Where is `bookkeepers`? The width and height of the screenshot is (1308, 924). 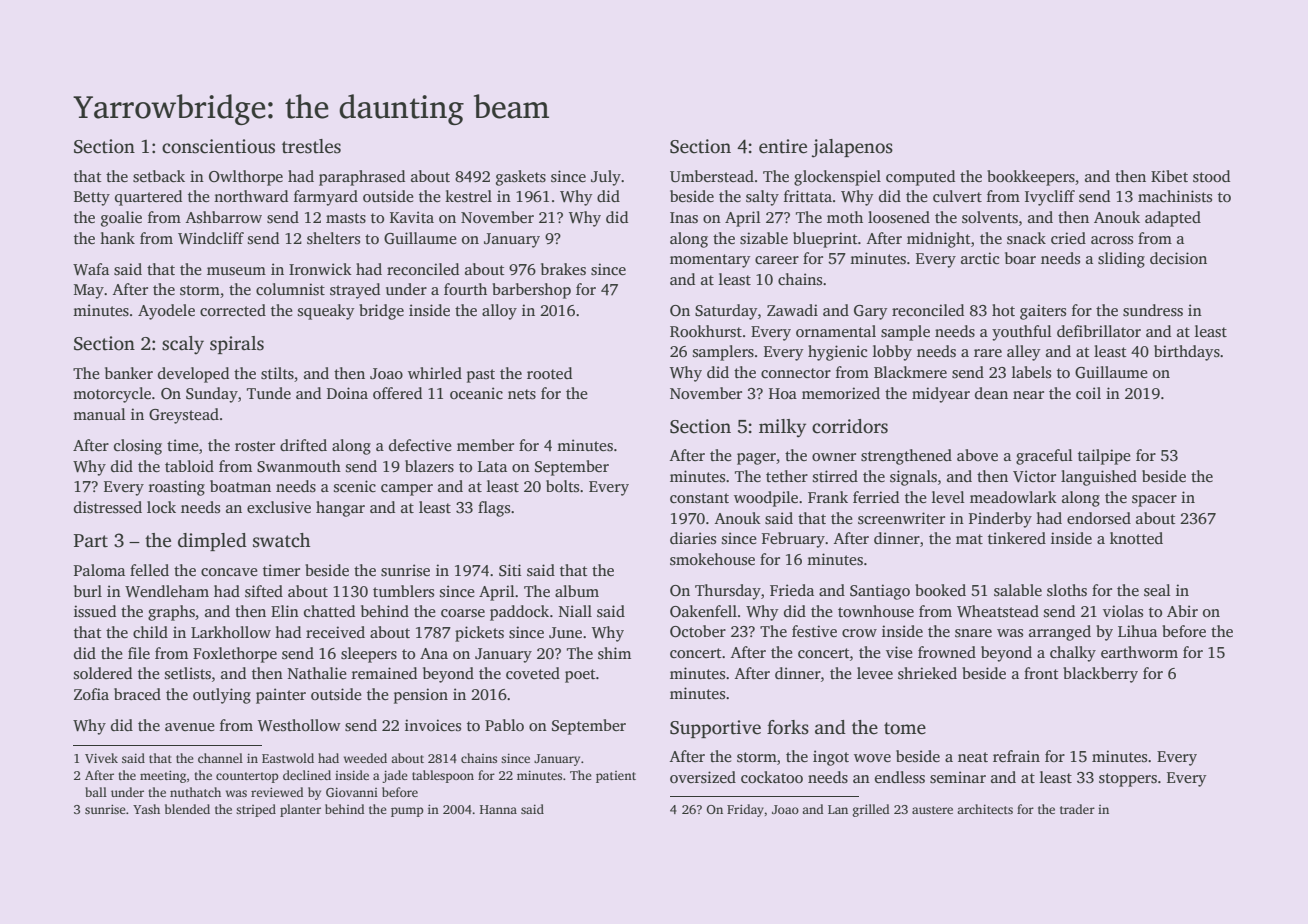
bookkeepers is located at coordinates (1031, 178).
